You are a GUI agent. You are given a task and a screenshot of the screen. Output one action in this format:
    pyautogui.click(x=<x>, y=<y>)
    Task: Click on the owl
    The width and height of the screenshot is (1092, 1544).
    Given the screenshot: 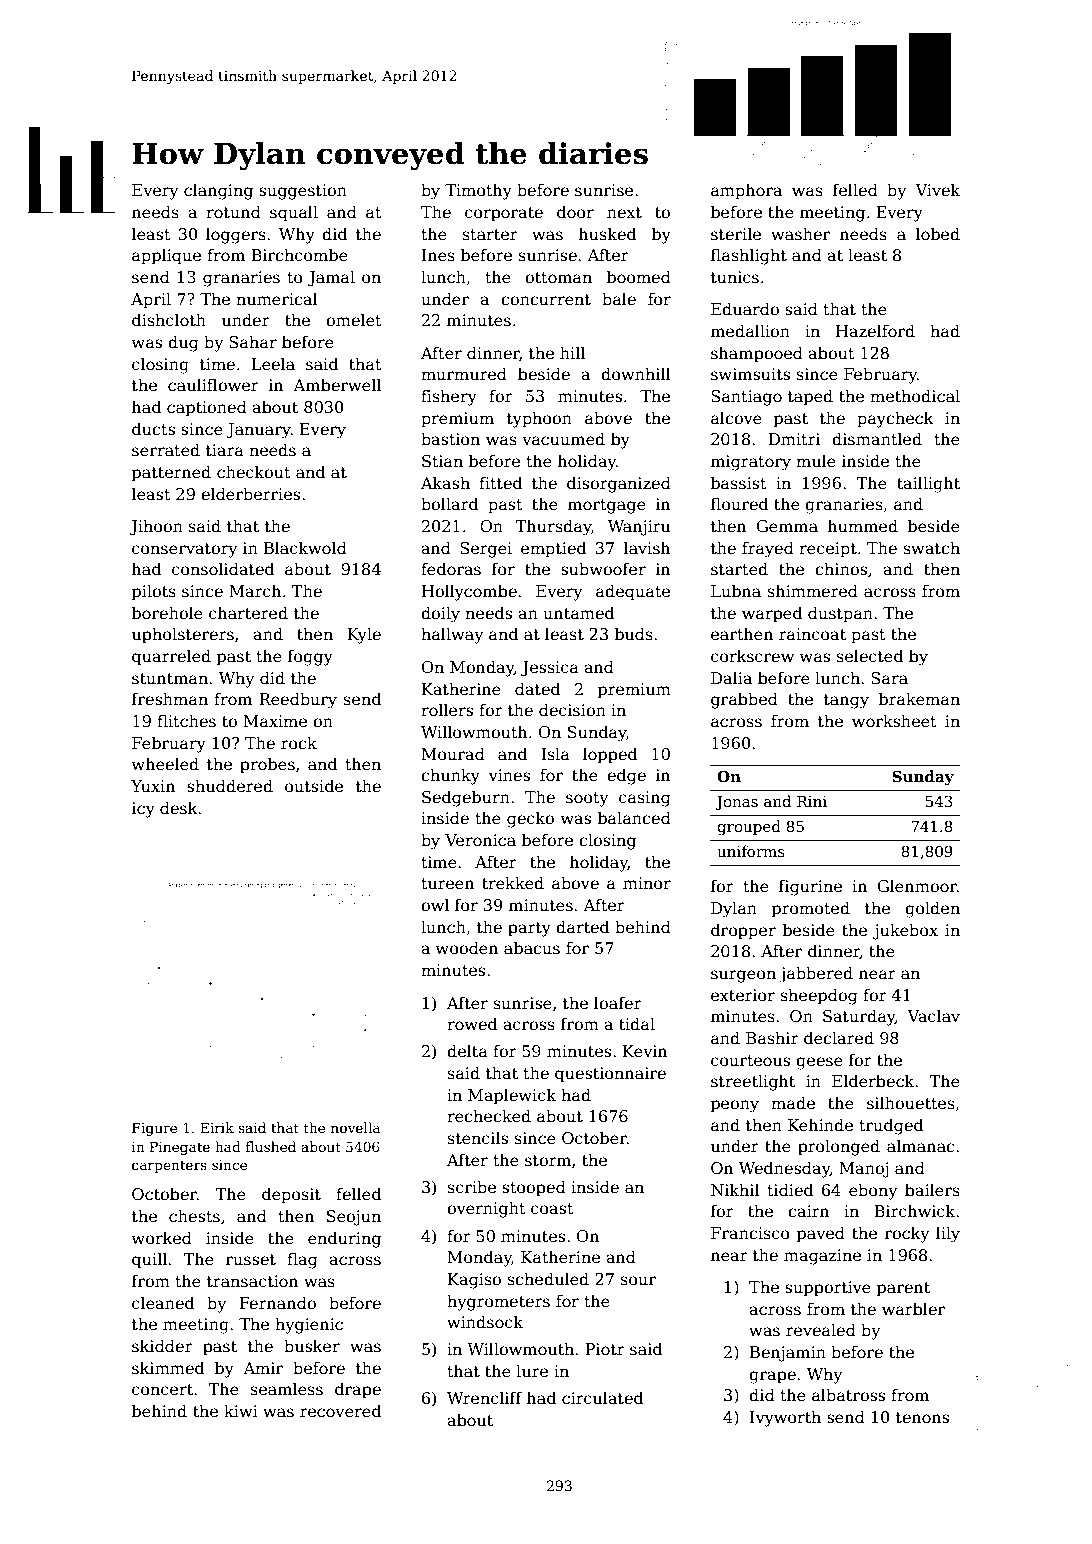 What is the action you would take?
    pyautogui.click(x=435, y=904)
